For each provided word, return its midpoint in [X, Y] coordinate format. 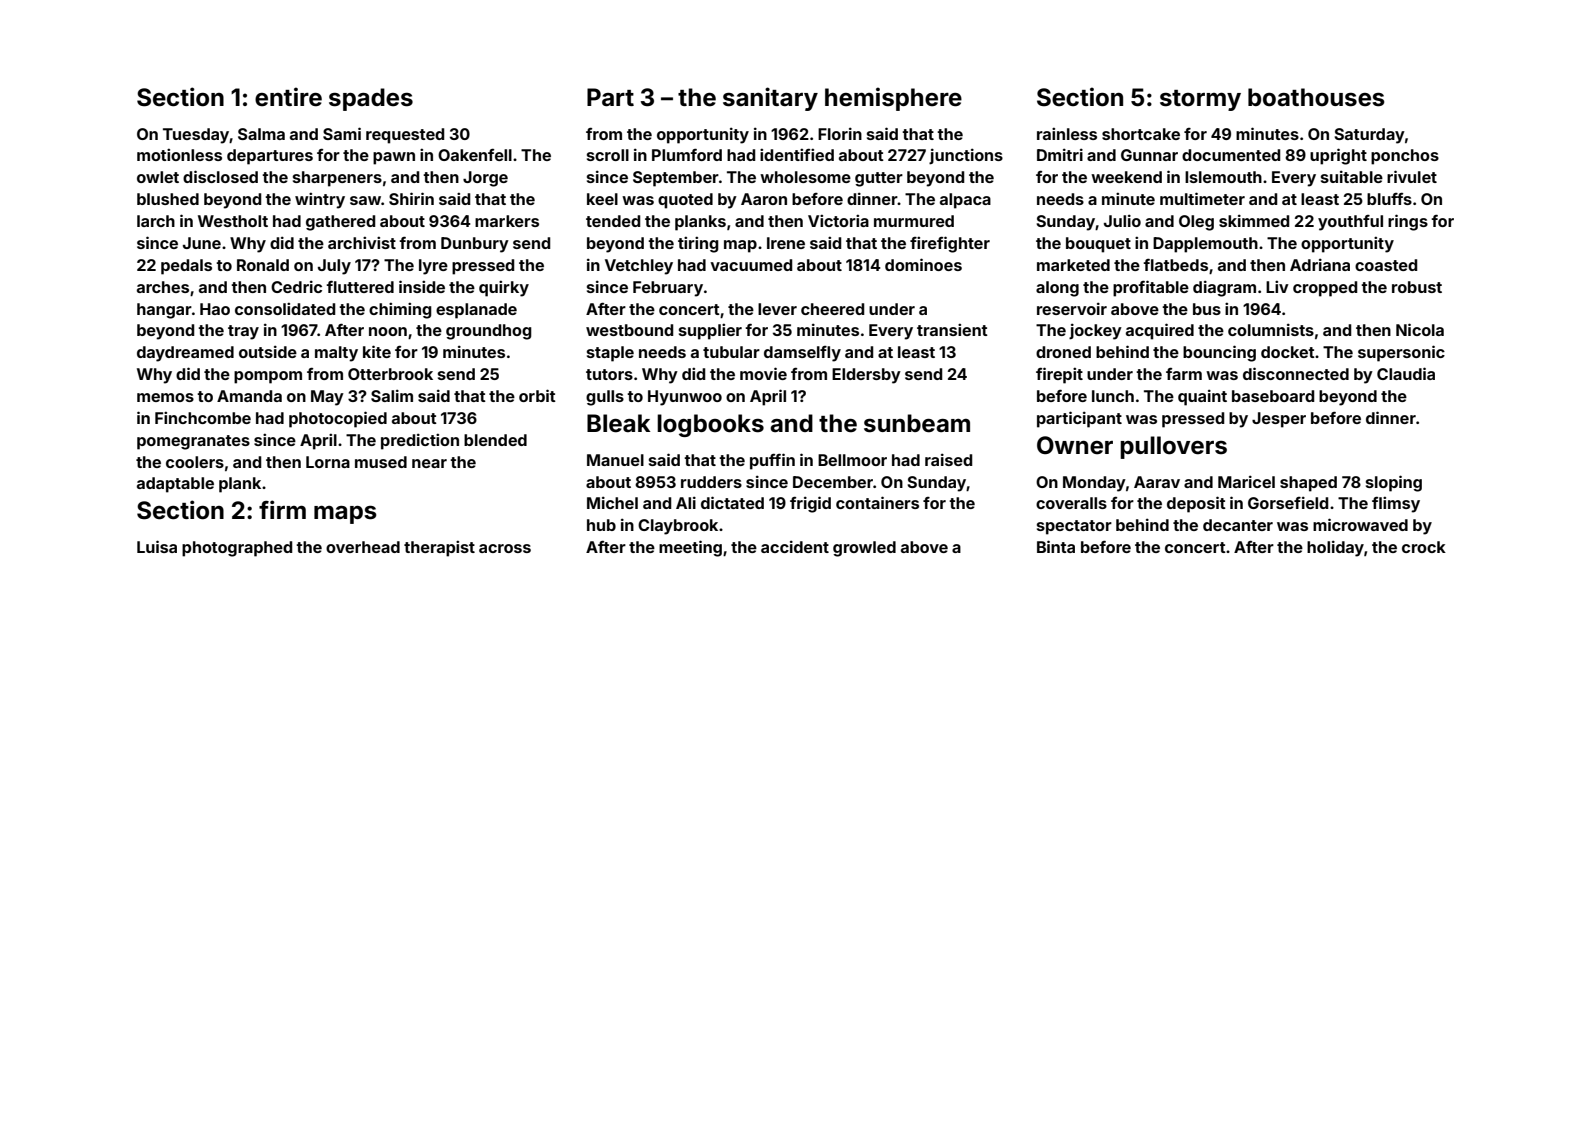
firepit [1059, 375]
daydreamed [185, 354]
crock [1424, 547]
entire [288, 97]
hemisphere [893, 99]
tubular [731, 352]
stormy [1200, 100]
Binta [1056, 546]
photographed [237, 549]
